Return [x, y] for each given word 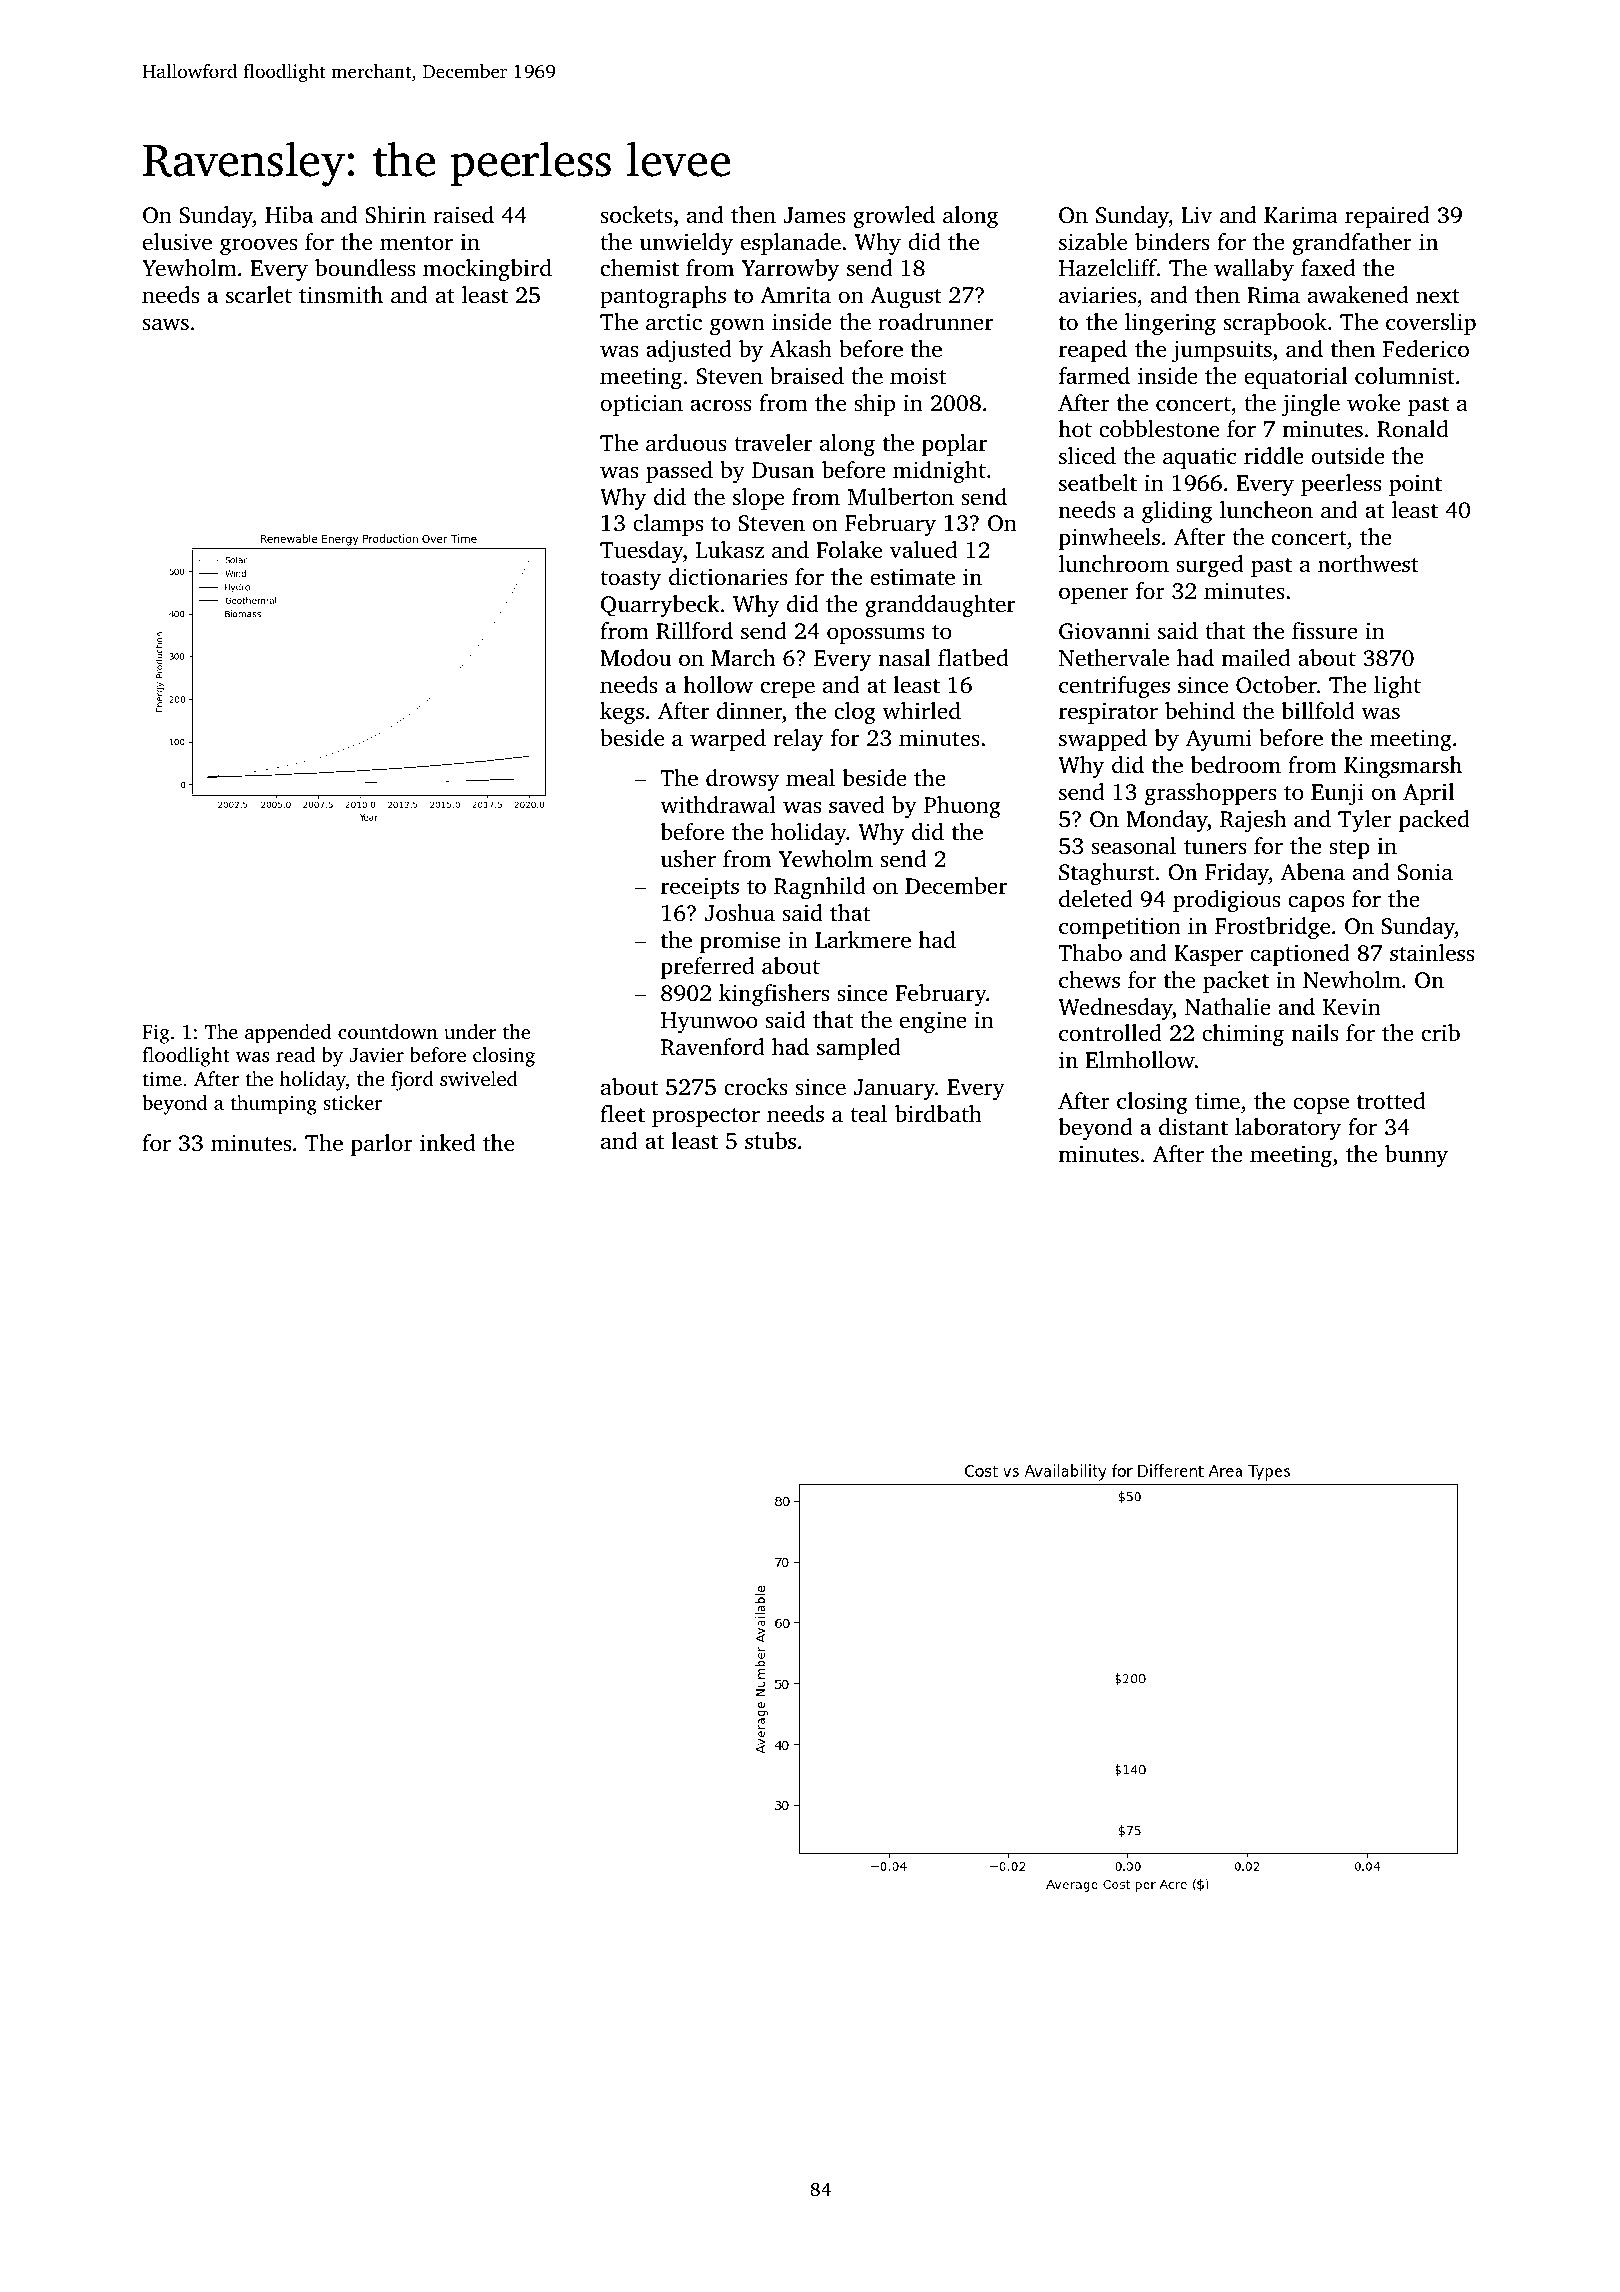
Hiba [289, 214]
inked [447, 1143]
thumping [273, 1105]
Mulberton [901, 497]
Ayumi [1219, 740]
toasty [630, 581]
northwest [1368, 564]
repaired [1387, 217]
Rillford [694, 631]
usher [688, 858]
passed [679, 472]
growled [894, 217]
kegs [622, 713]
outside [1348, 456]
